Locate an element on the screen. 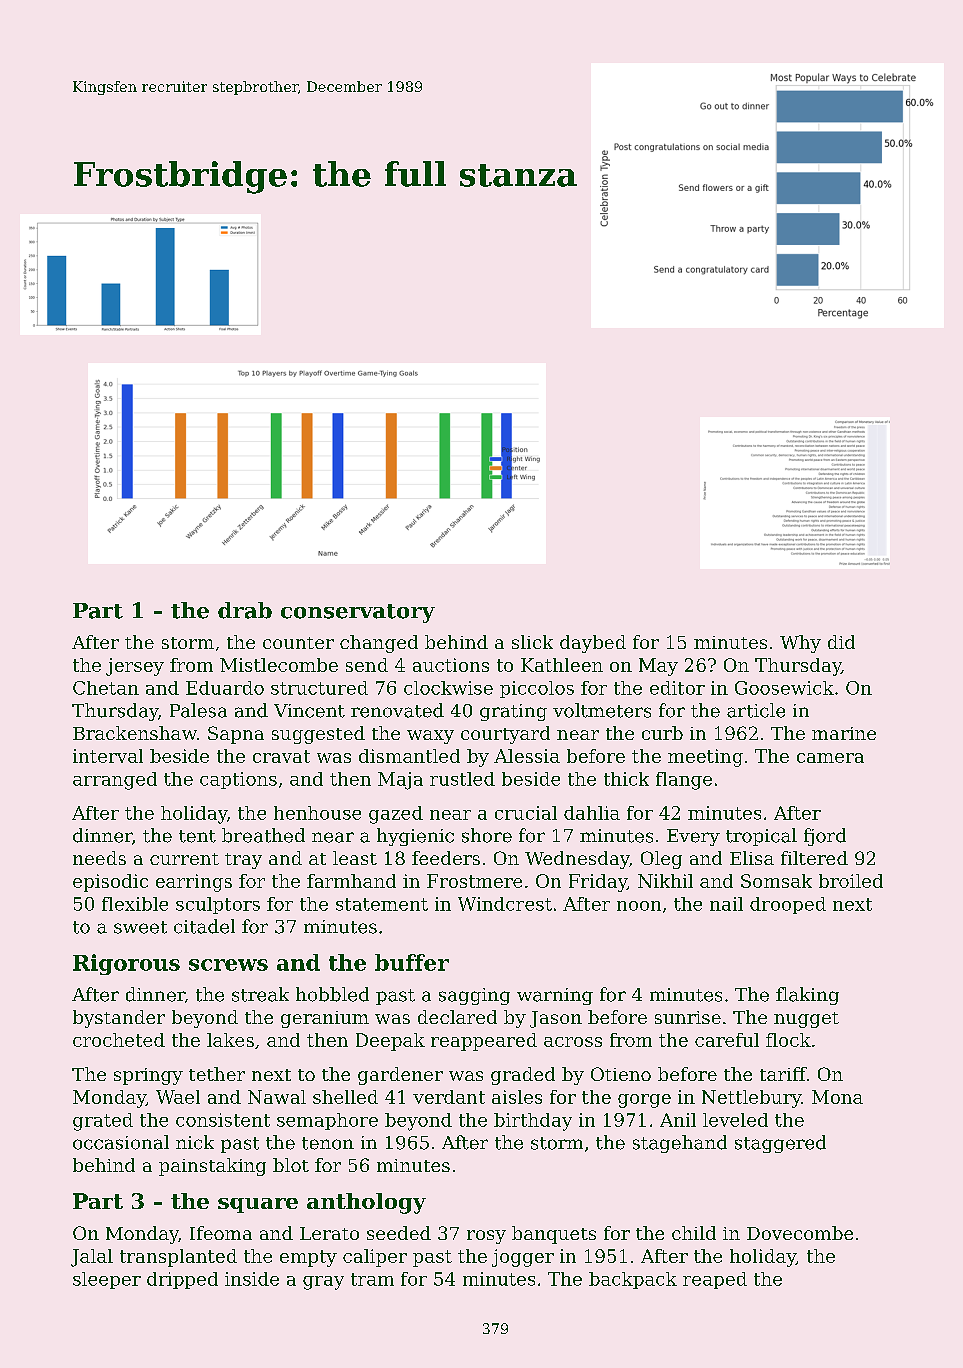  Why is located at coordinates (800, 644).
